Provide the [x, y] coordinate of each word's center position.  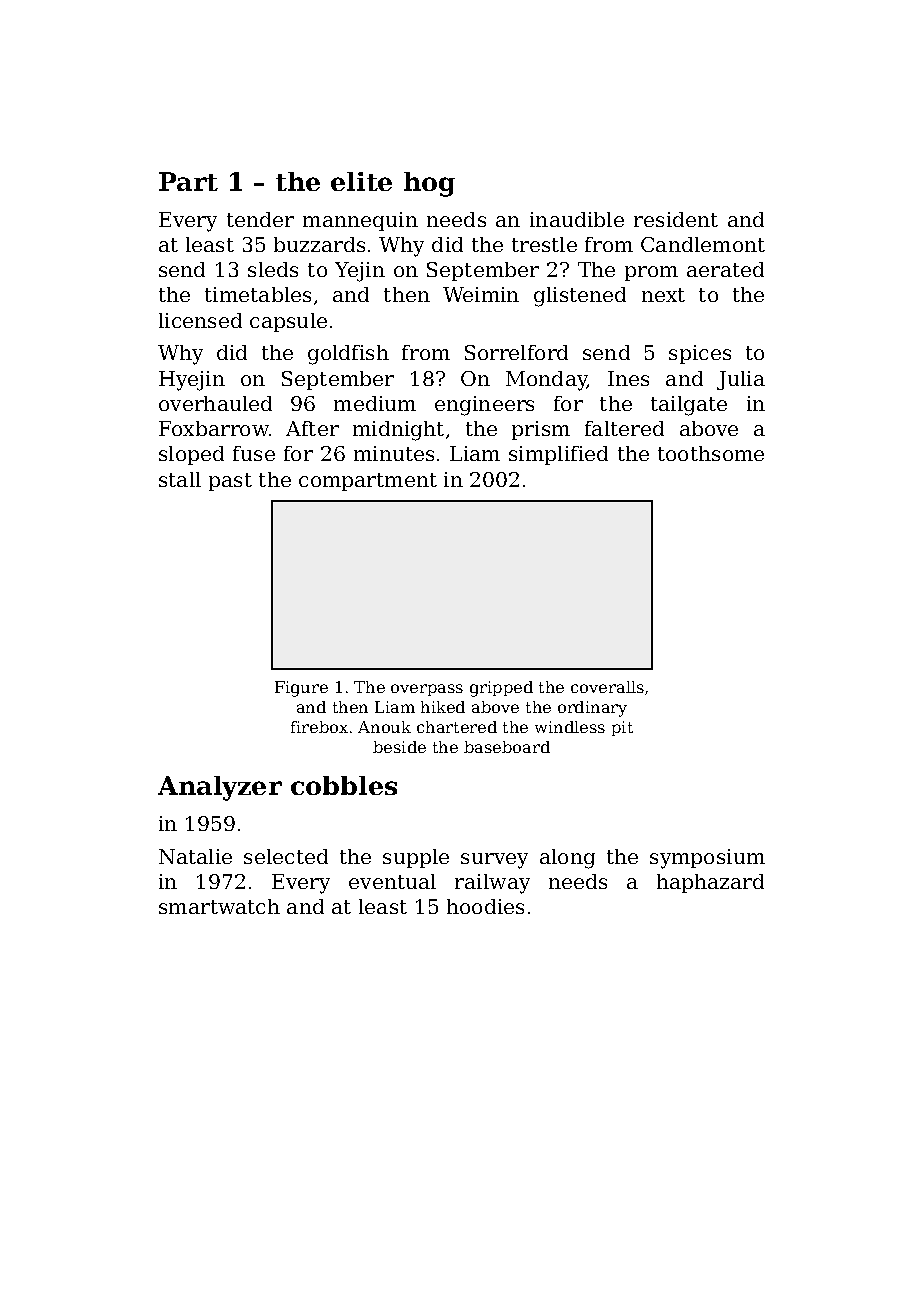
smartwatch [219, 906]
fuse [254, 453]
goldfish [348, 355]
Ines [628, 378]
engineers [484, 406]
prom [651, 273]
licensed [200, 320]
